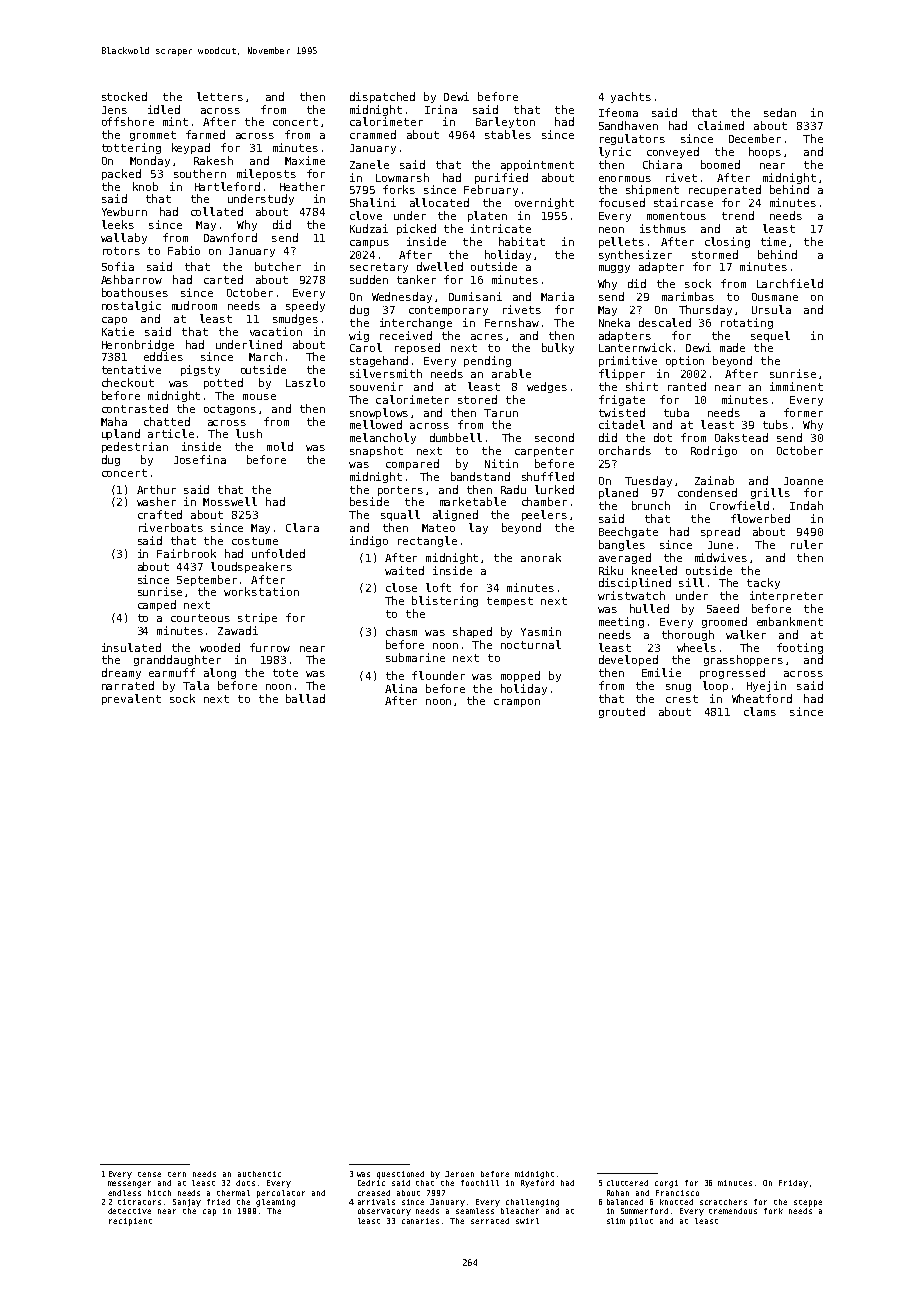 The image size is (924, 1308). What do you see at coordinates (793, 1184) in the image?
I see `Friday` at bounding box center [793, 1184].
